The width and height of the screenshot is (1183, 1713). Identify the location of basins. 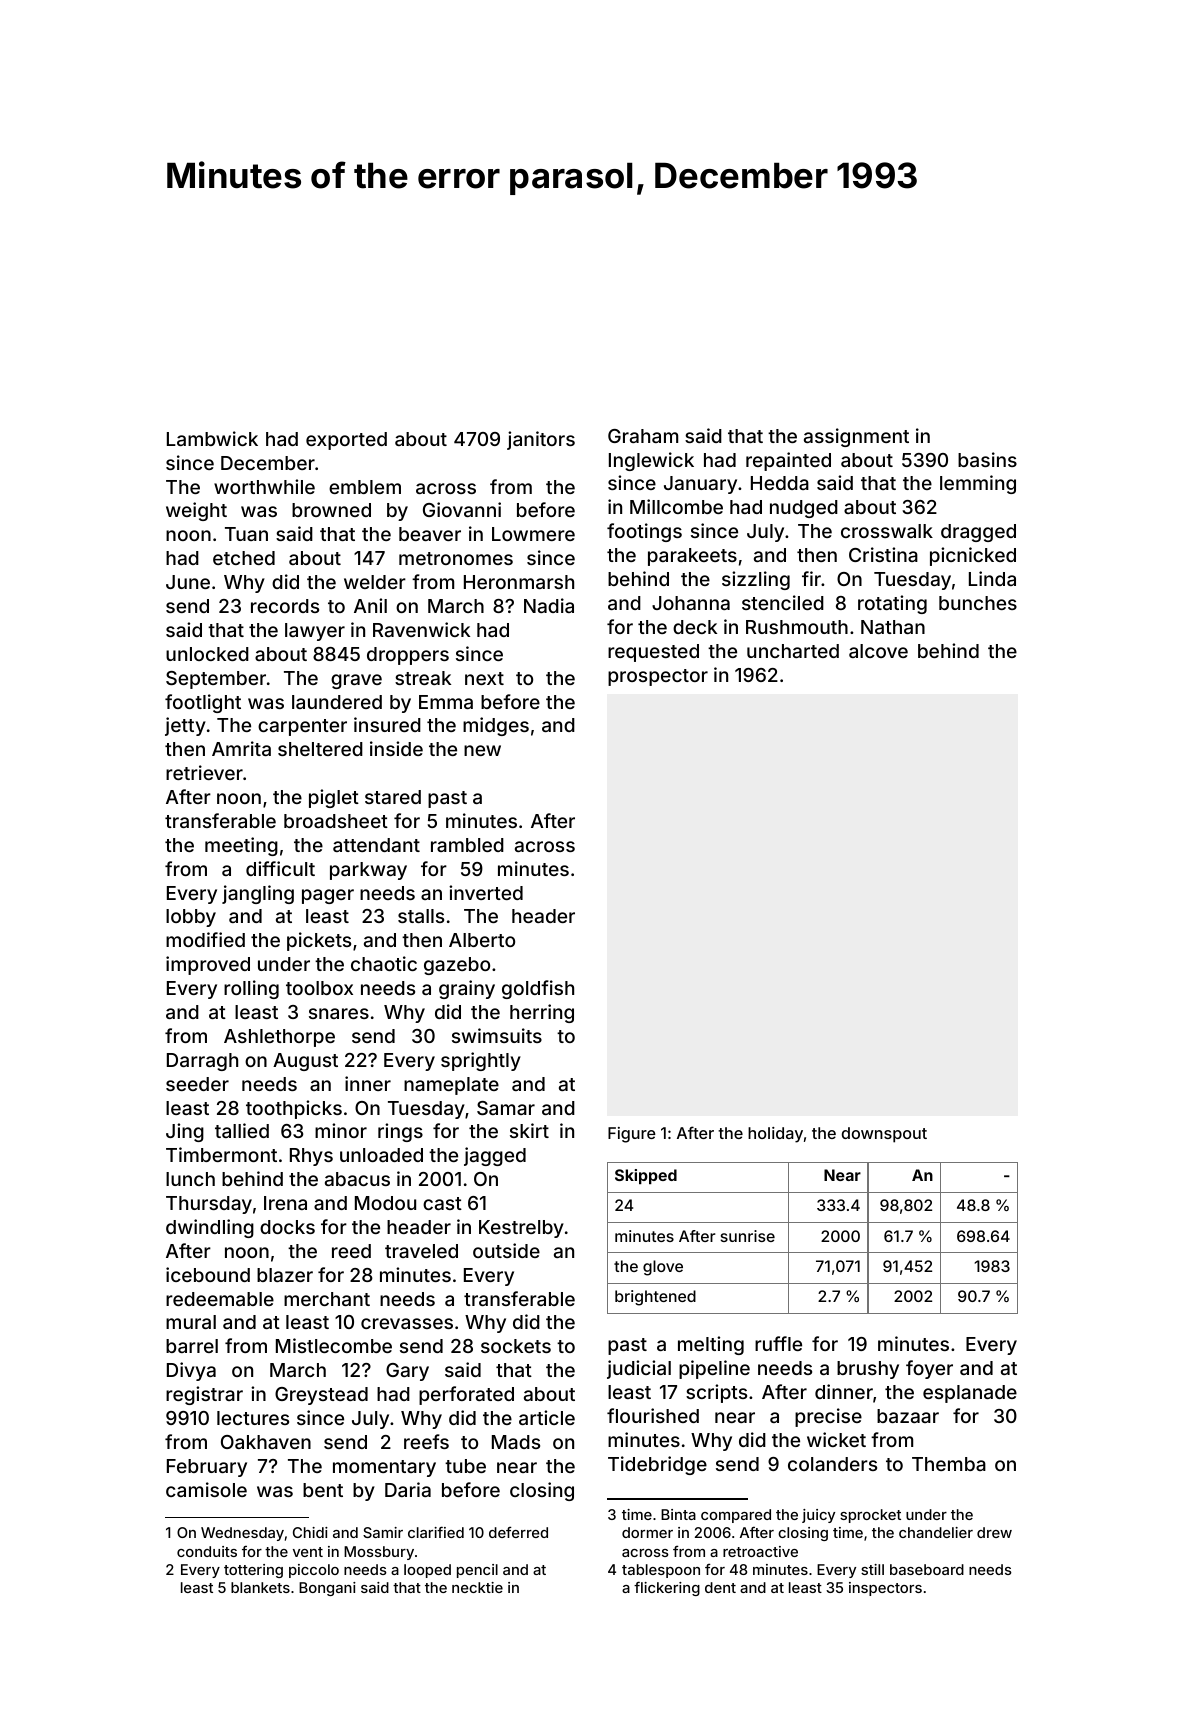
(987, 459).
